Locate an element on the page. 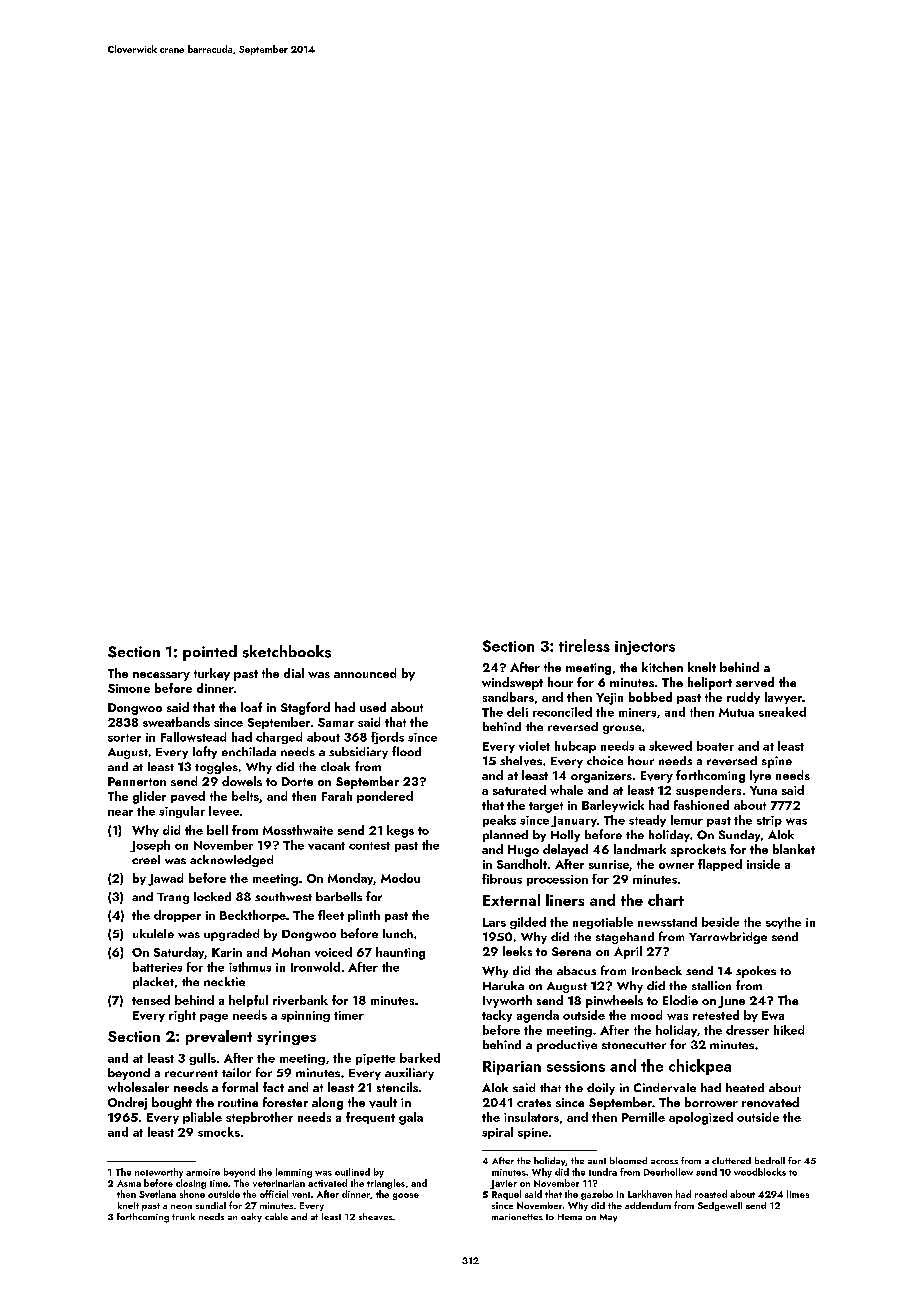 The width and height of the document is (924, 1308). spiral is located at coordinates (497, 1133).
